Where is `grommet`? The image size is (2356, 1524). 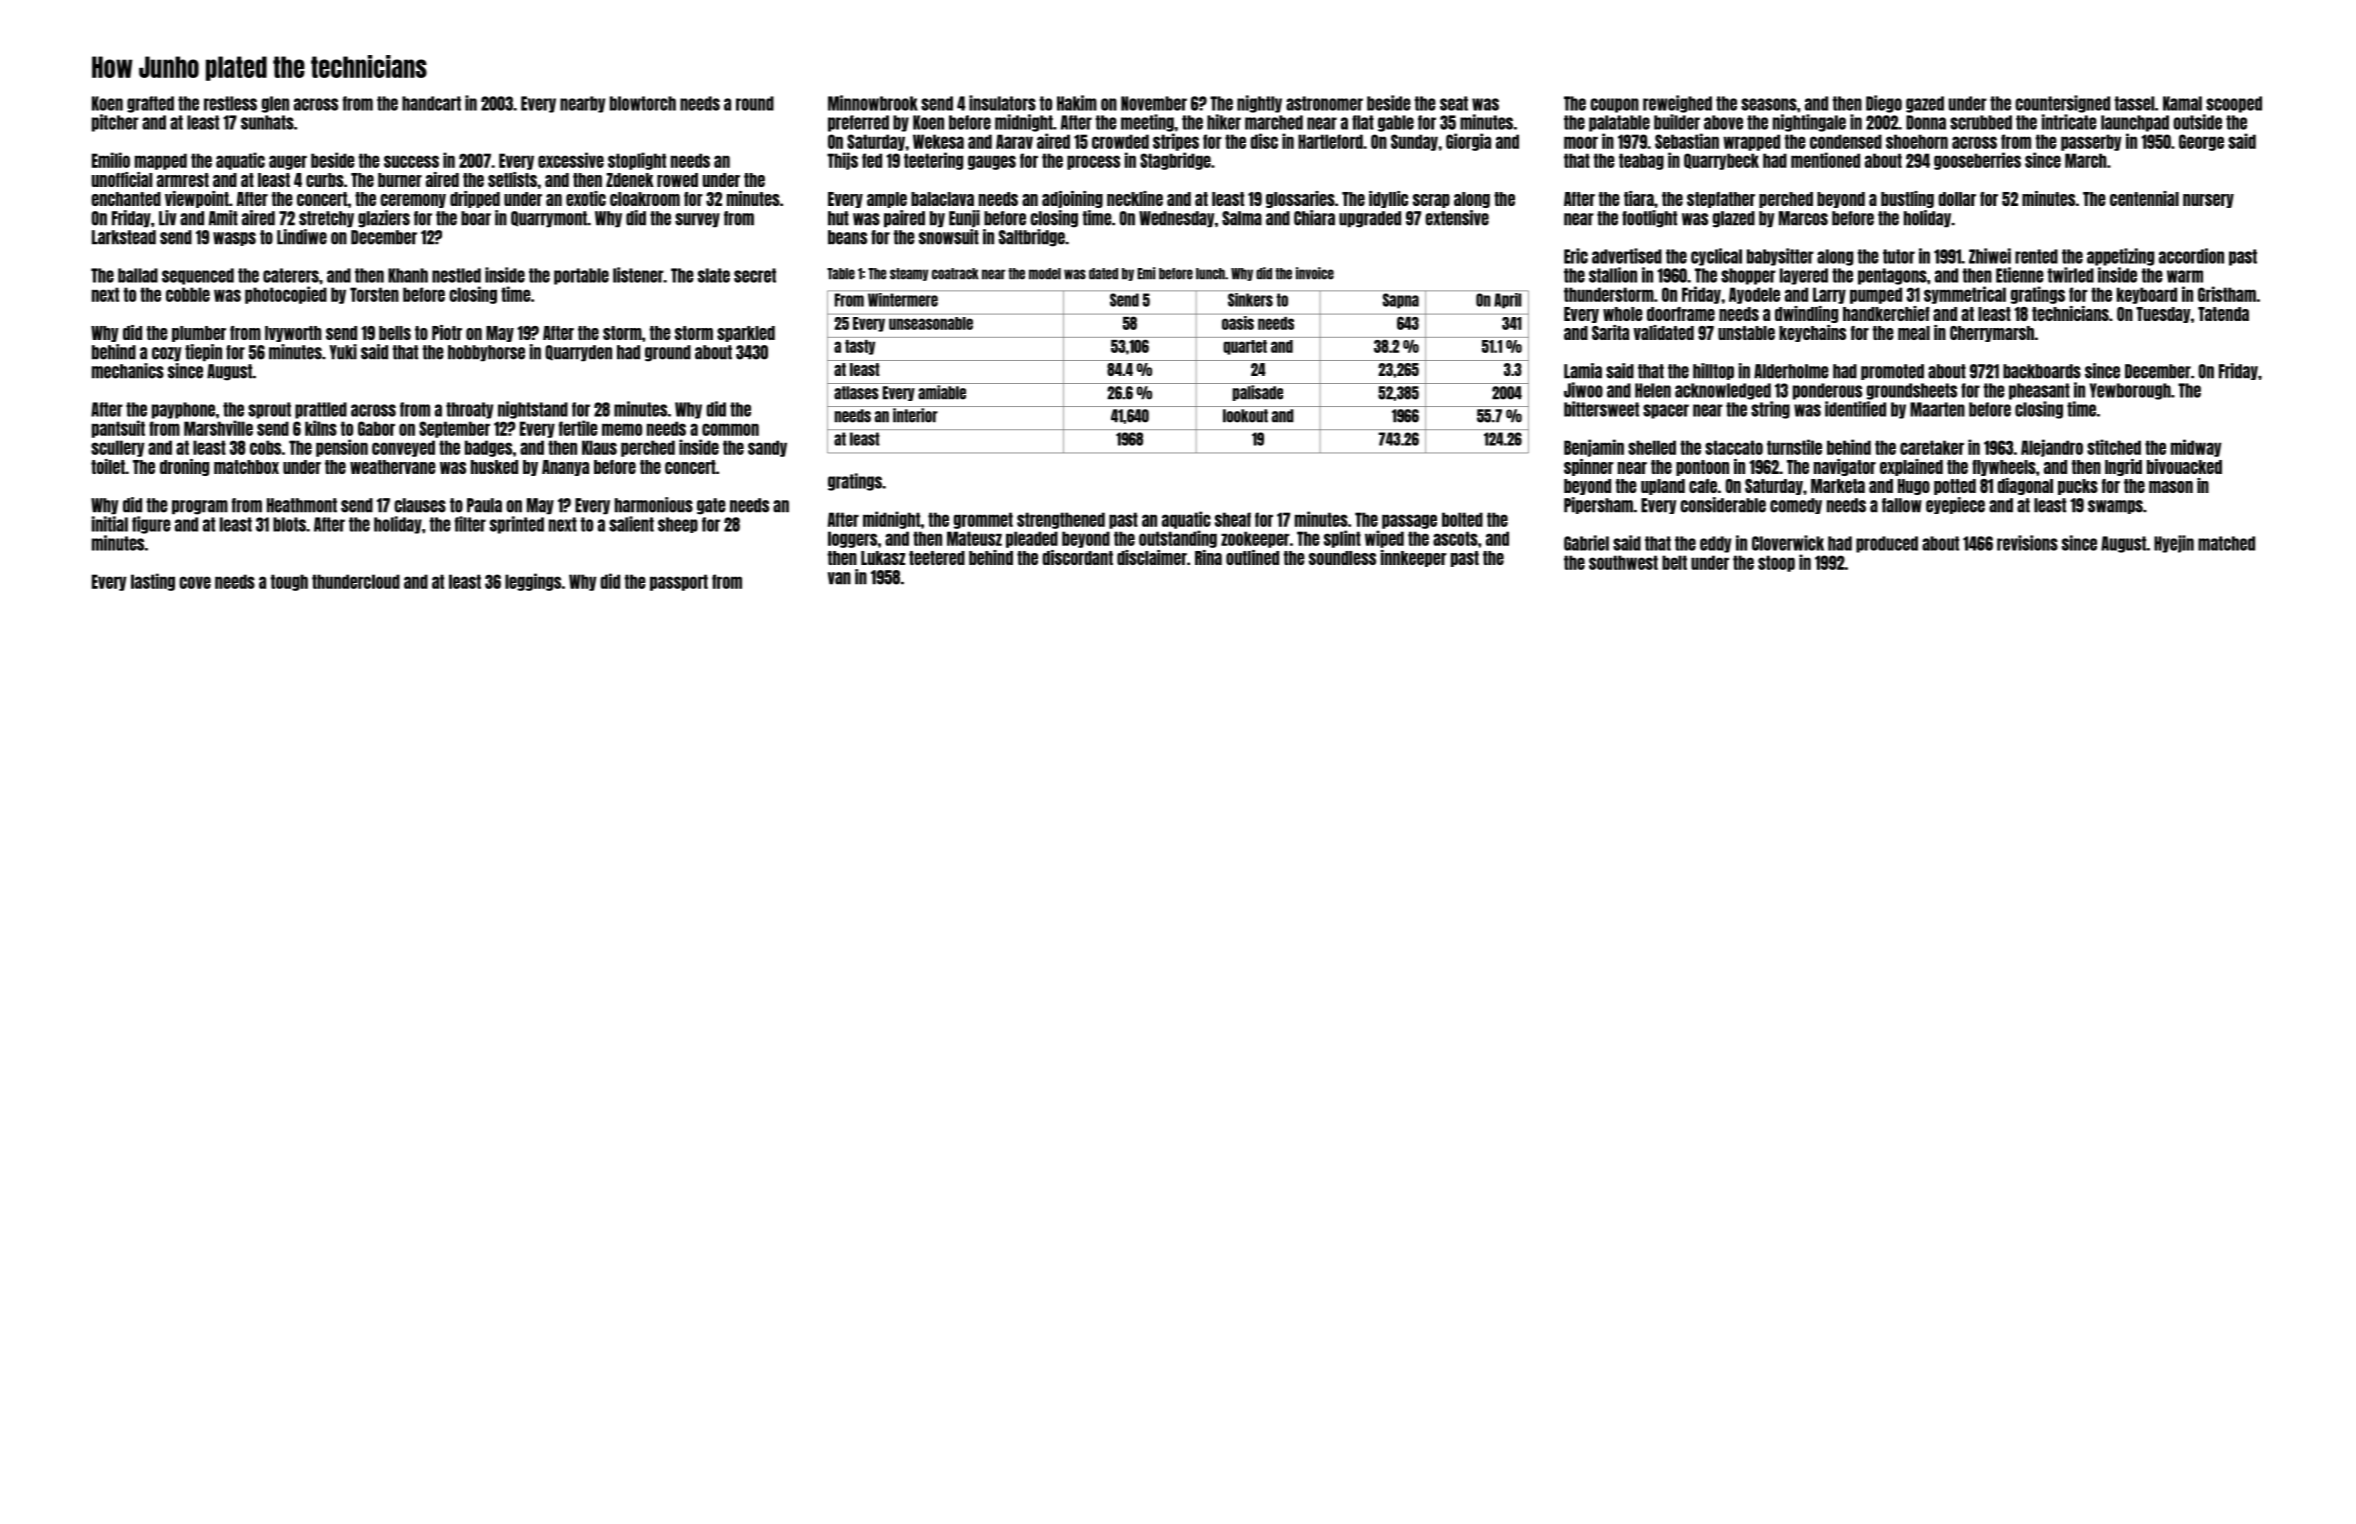 grommet is located at coordinates (983, 520).
